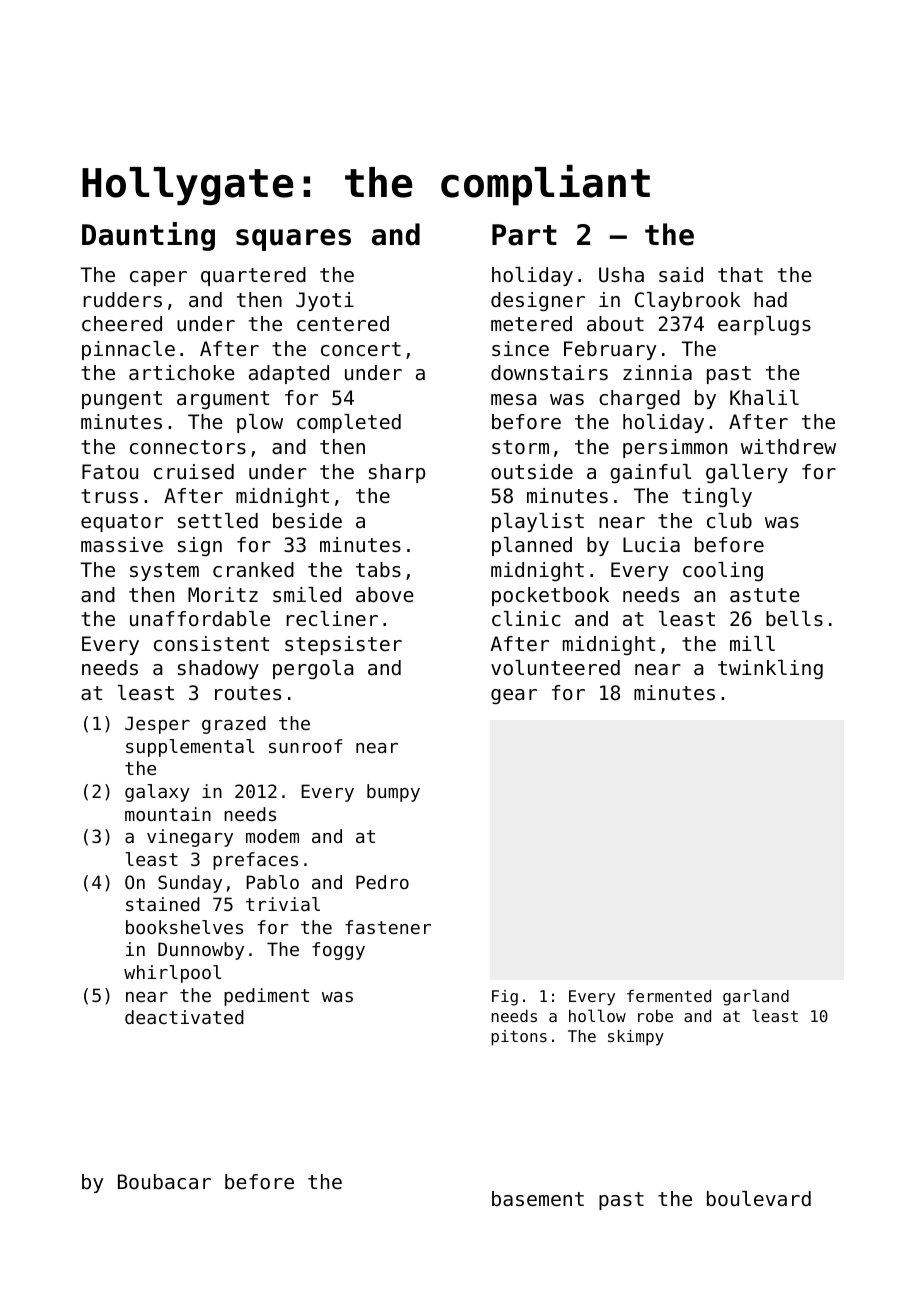 Image resolution: width=924 pixels, height=1311 pixels. I want to click on Boubacar, so click(164, 1182).
